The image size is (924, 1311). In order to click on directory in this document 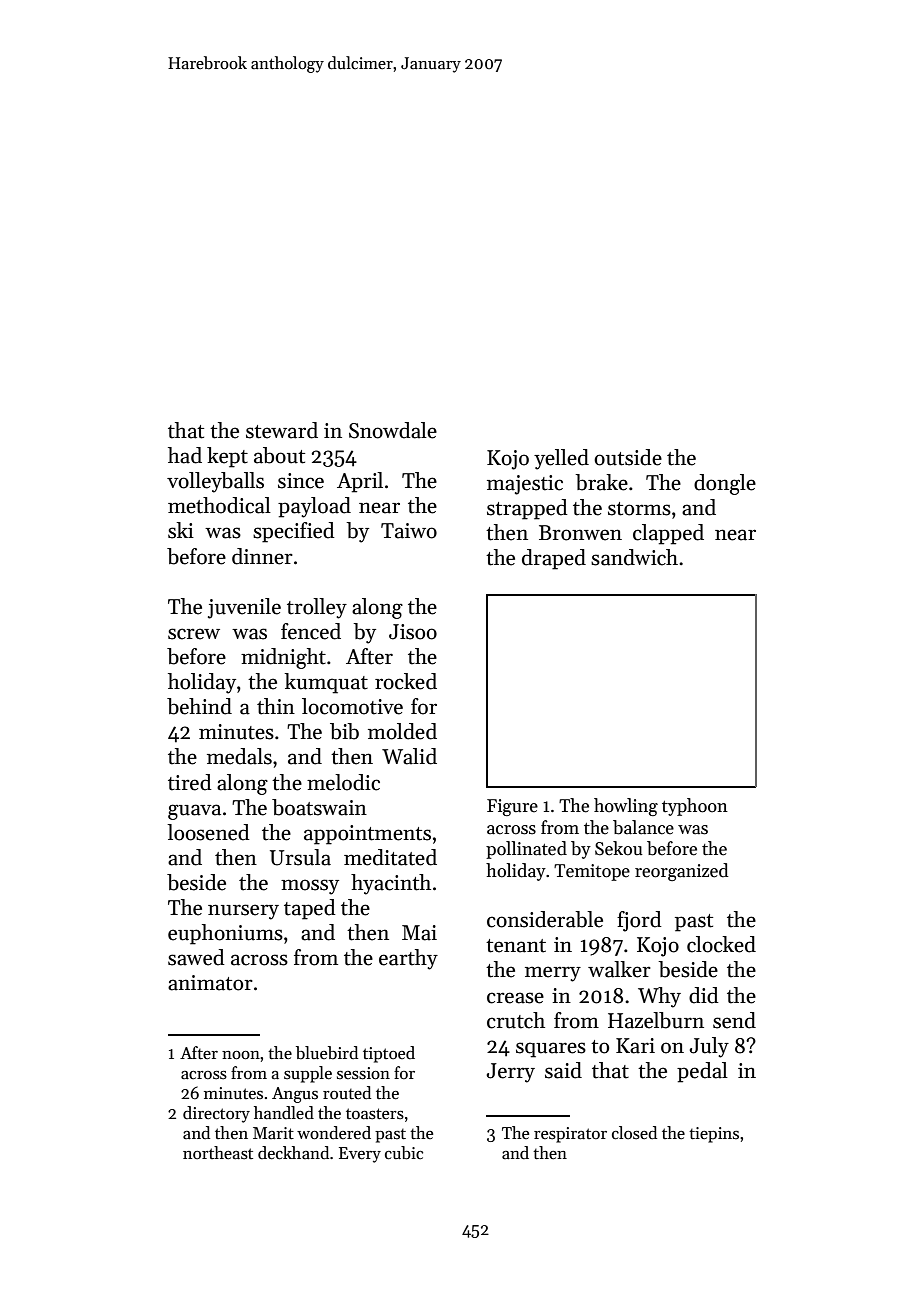, I will do `click(216, 1114)`.
